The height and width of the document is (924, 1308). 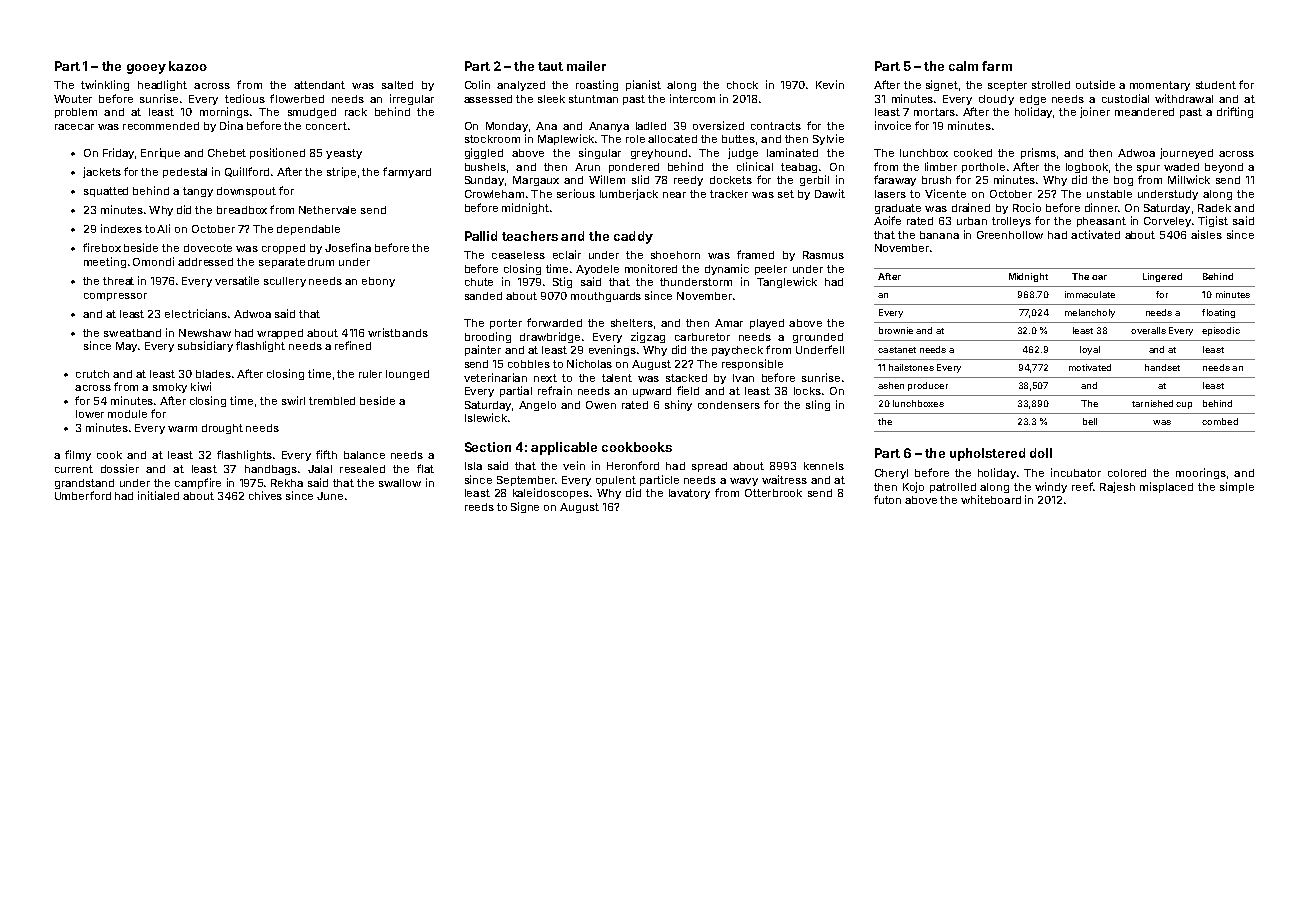 I want to click on Ali, so click(x=163, y=228).
